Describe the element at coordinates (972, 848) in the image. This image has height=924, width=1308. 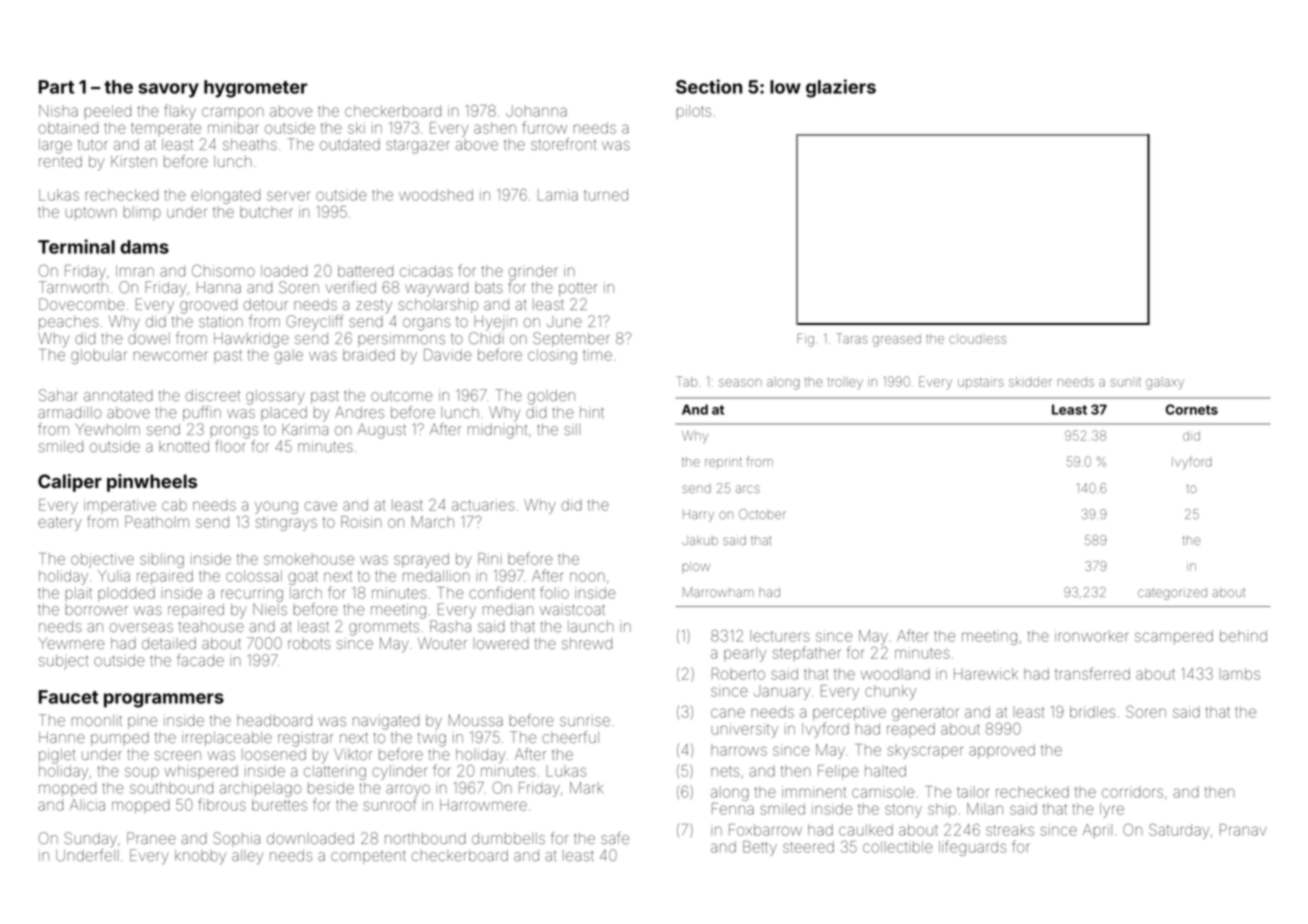
I see `lifeguards` at that location.
